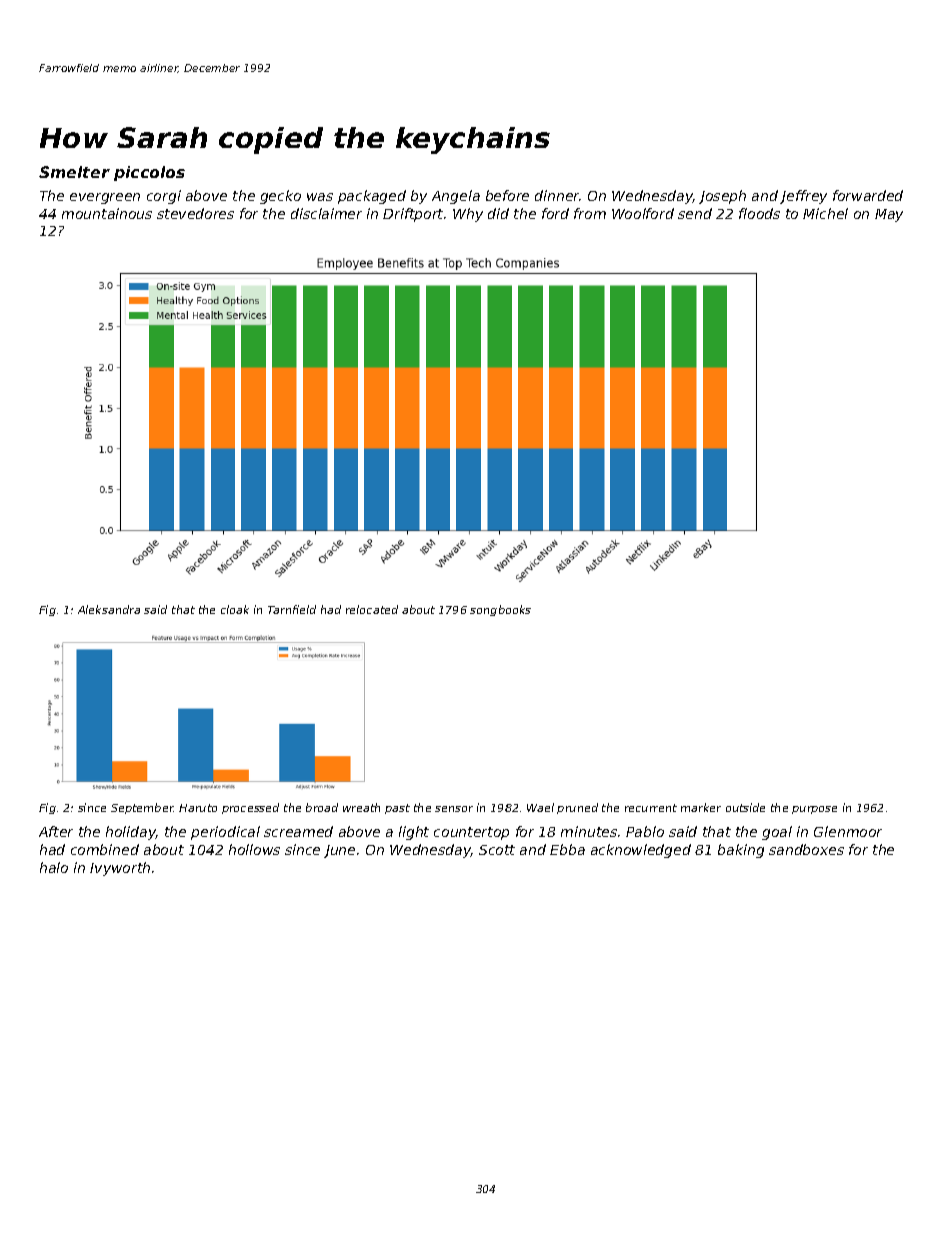  I want to click on sandboxes, so click(806, 849).
